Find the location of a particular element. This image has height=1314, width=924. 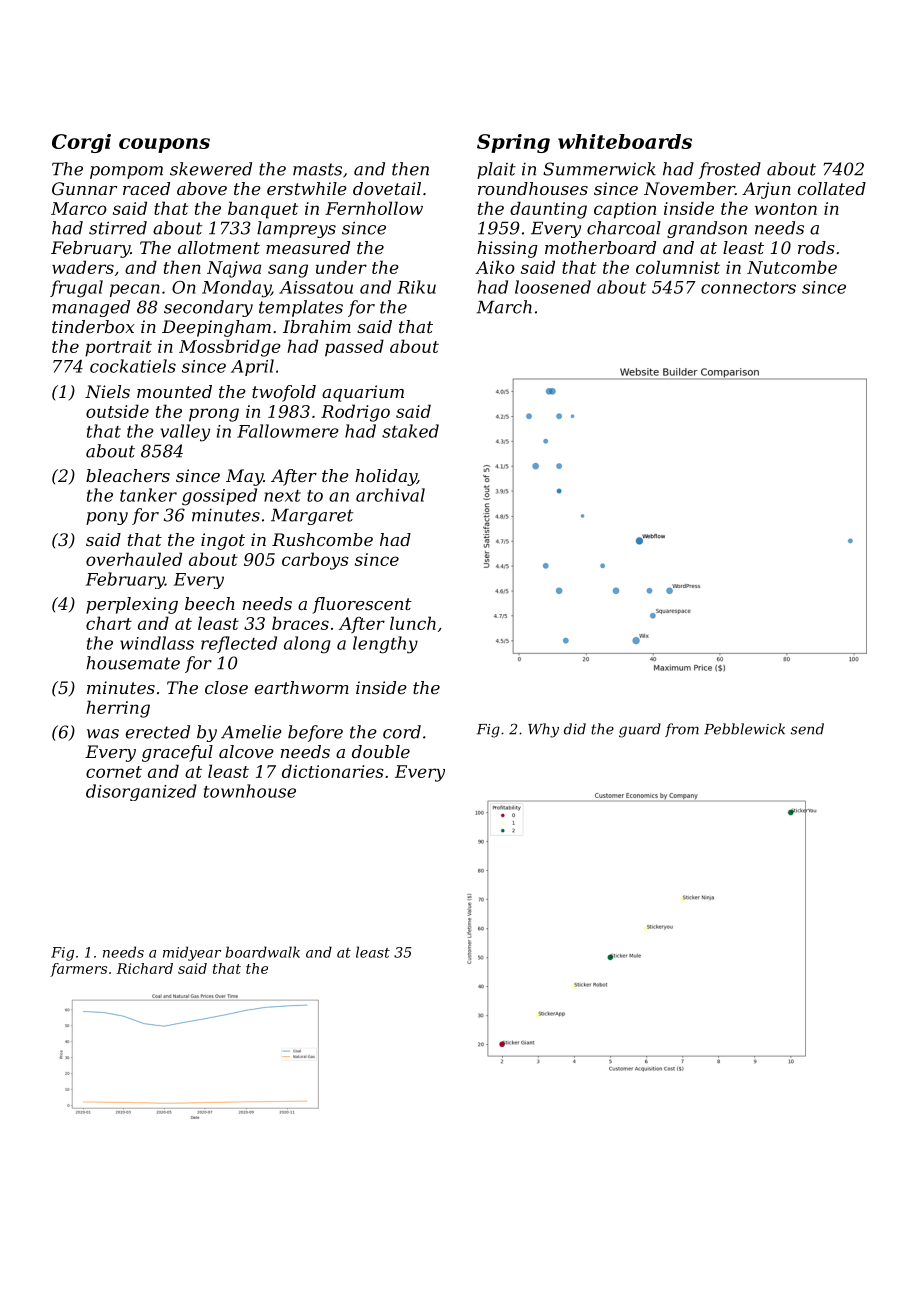

Rushcombe is located at coordinates (322, 539).
